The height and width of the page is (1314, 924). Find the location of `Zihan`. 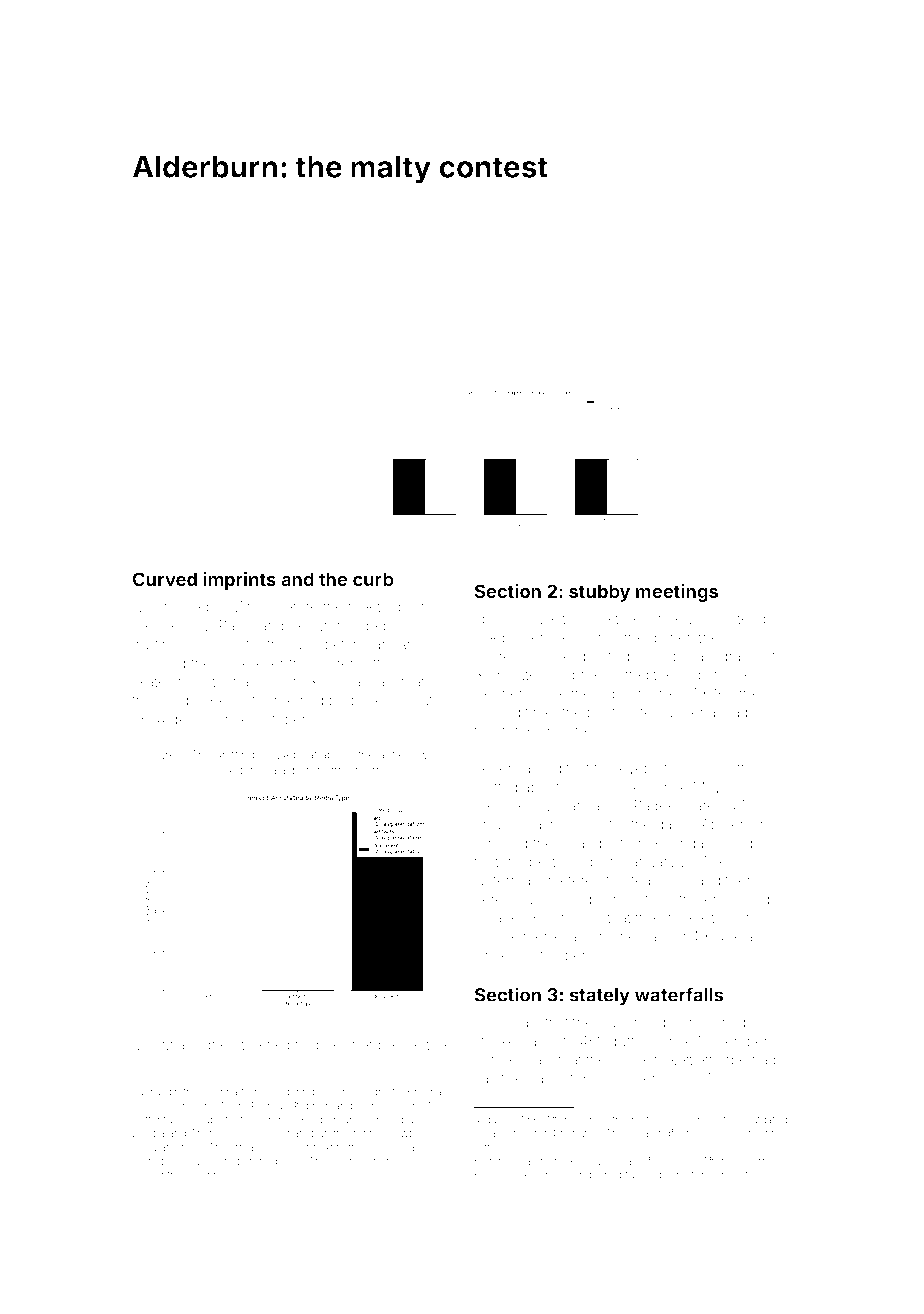

Zihan is located at coordinates (252, 606).
